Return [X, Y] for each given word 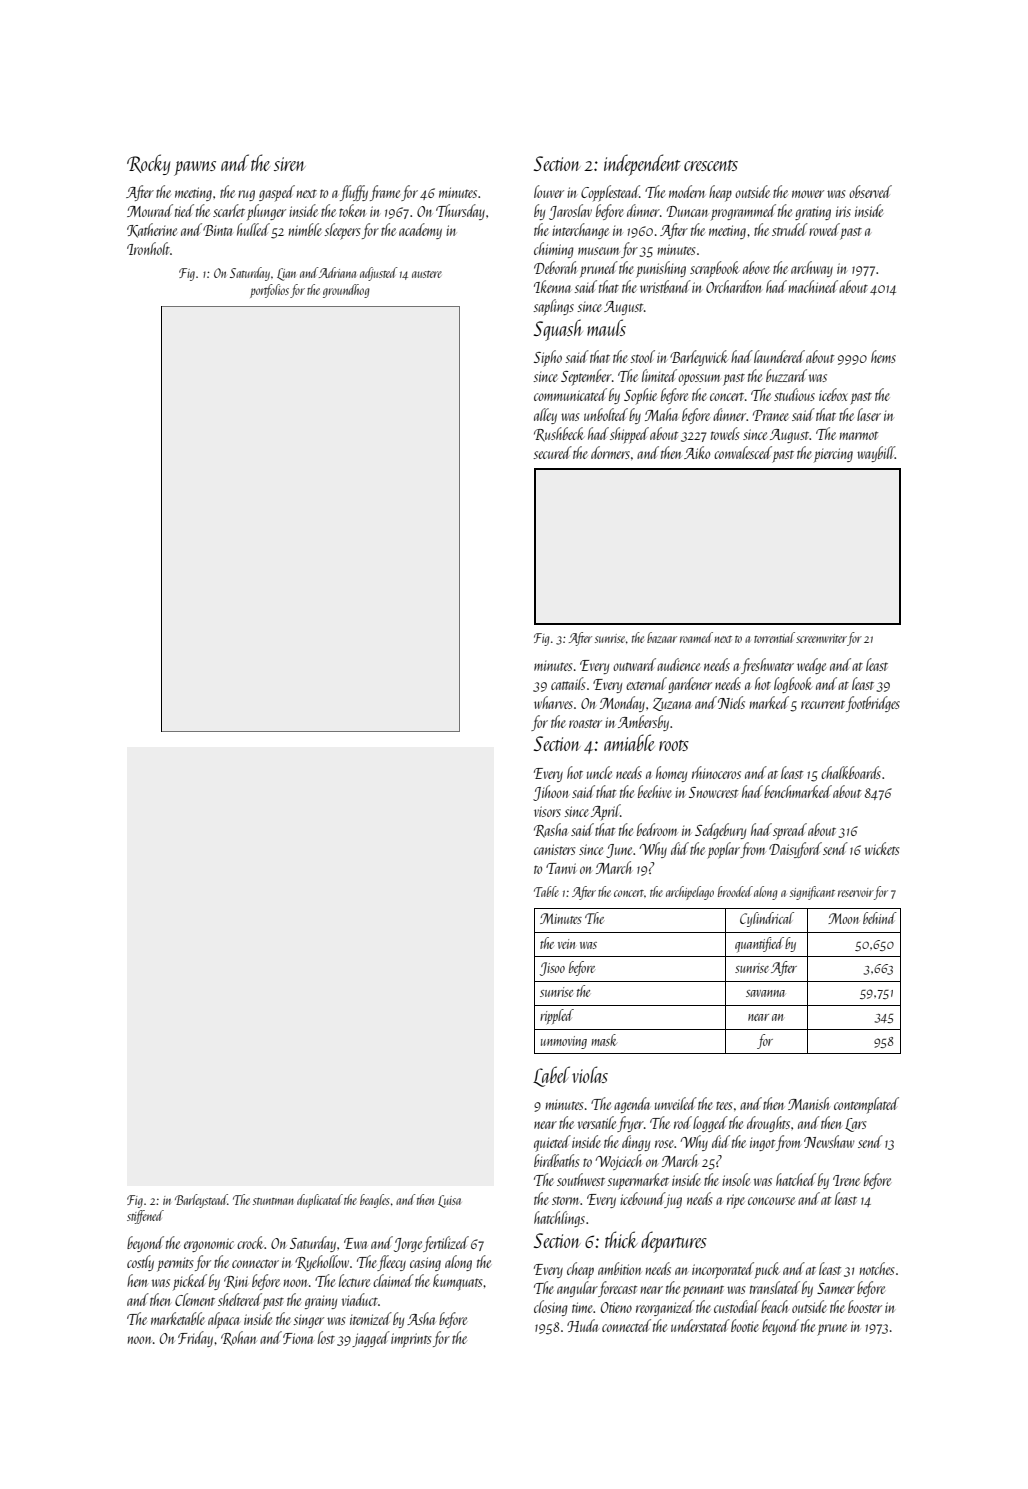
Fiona [298, 1338]
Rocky [148, 164]
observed [870, 191]
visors [547, 811]
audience [678, 664]
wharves [553, 702]
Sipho [548, 358]
